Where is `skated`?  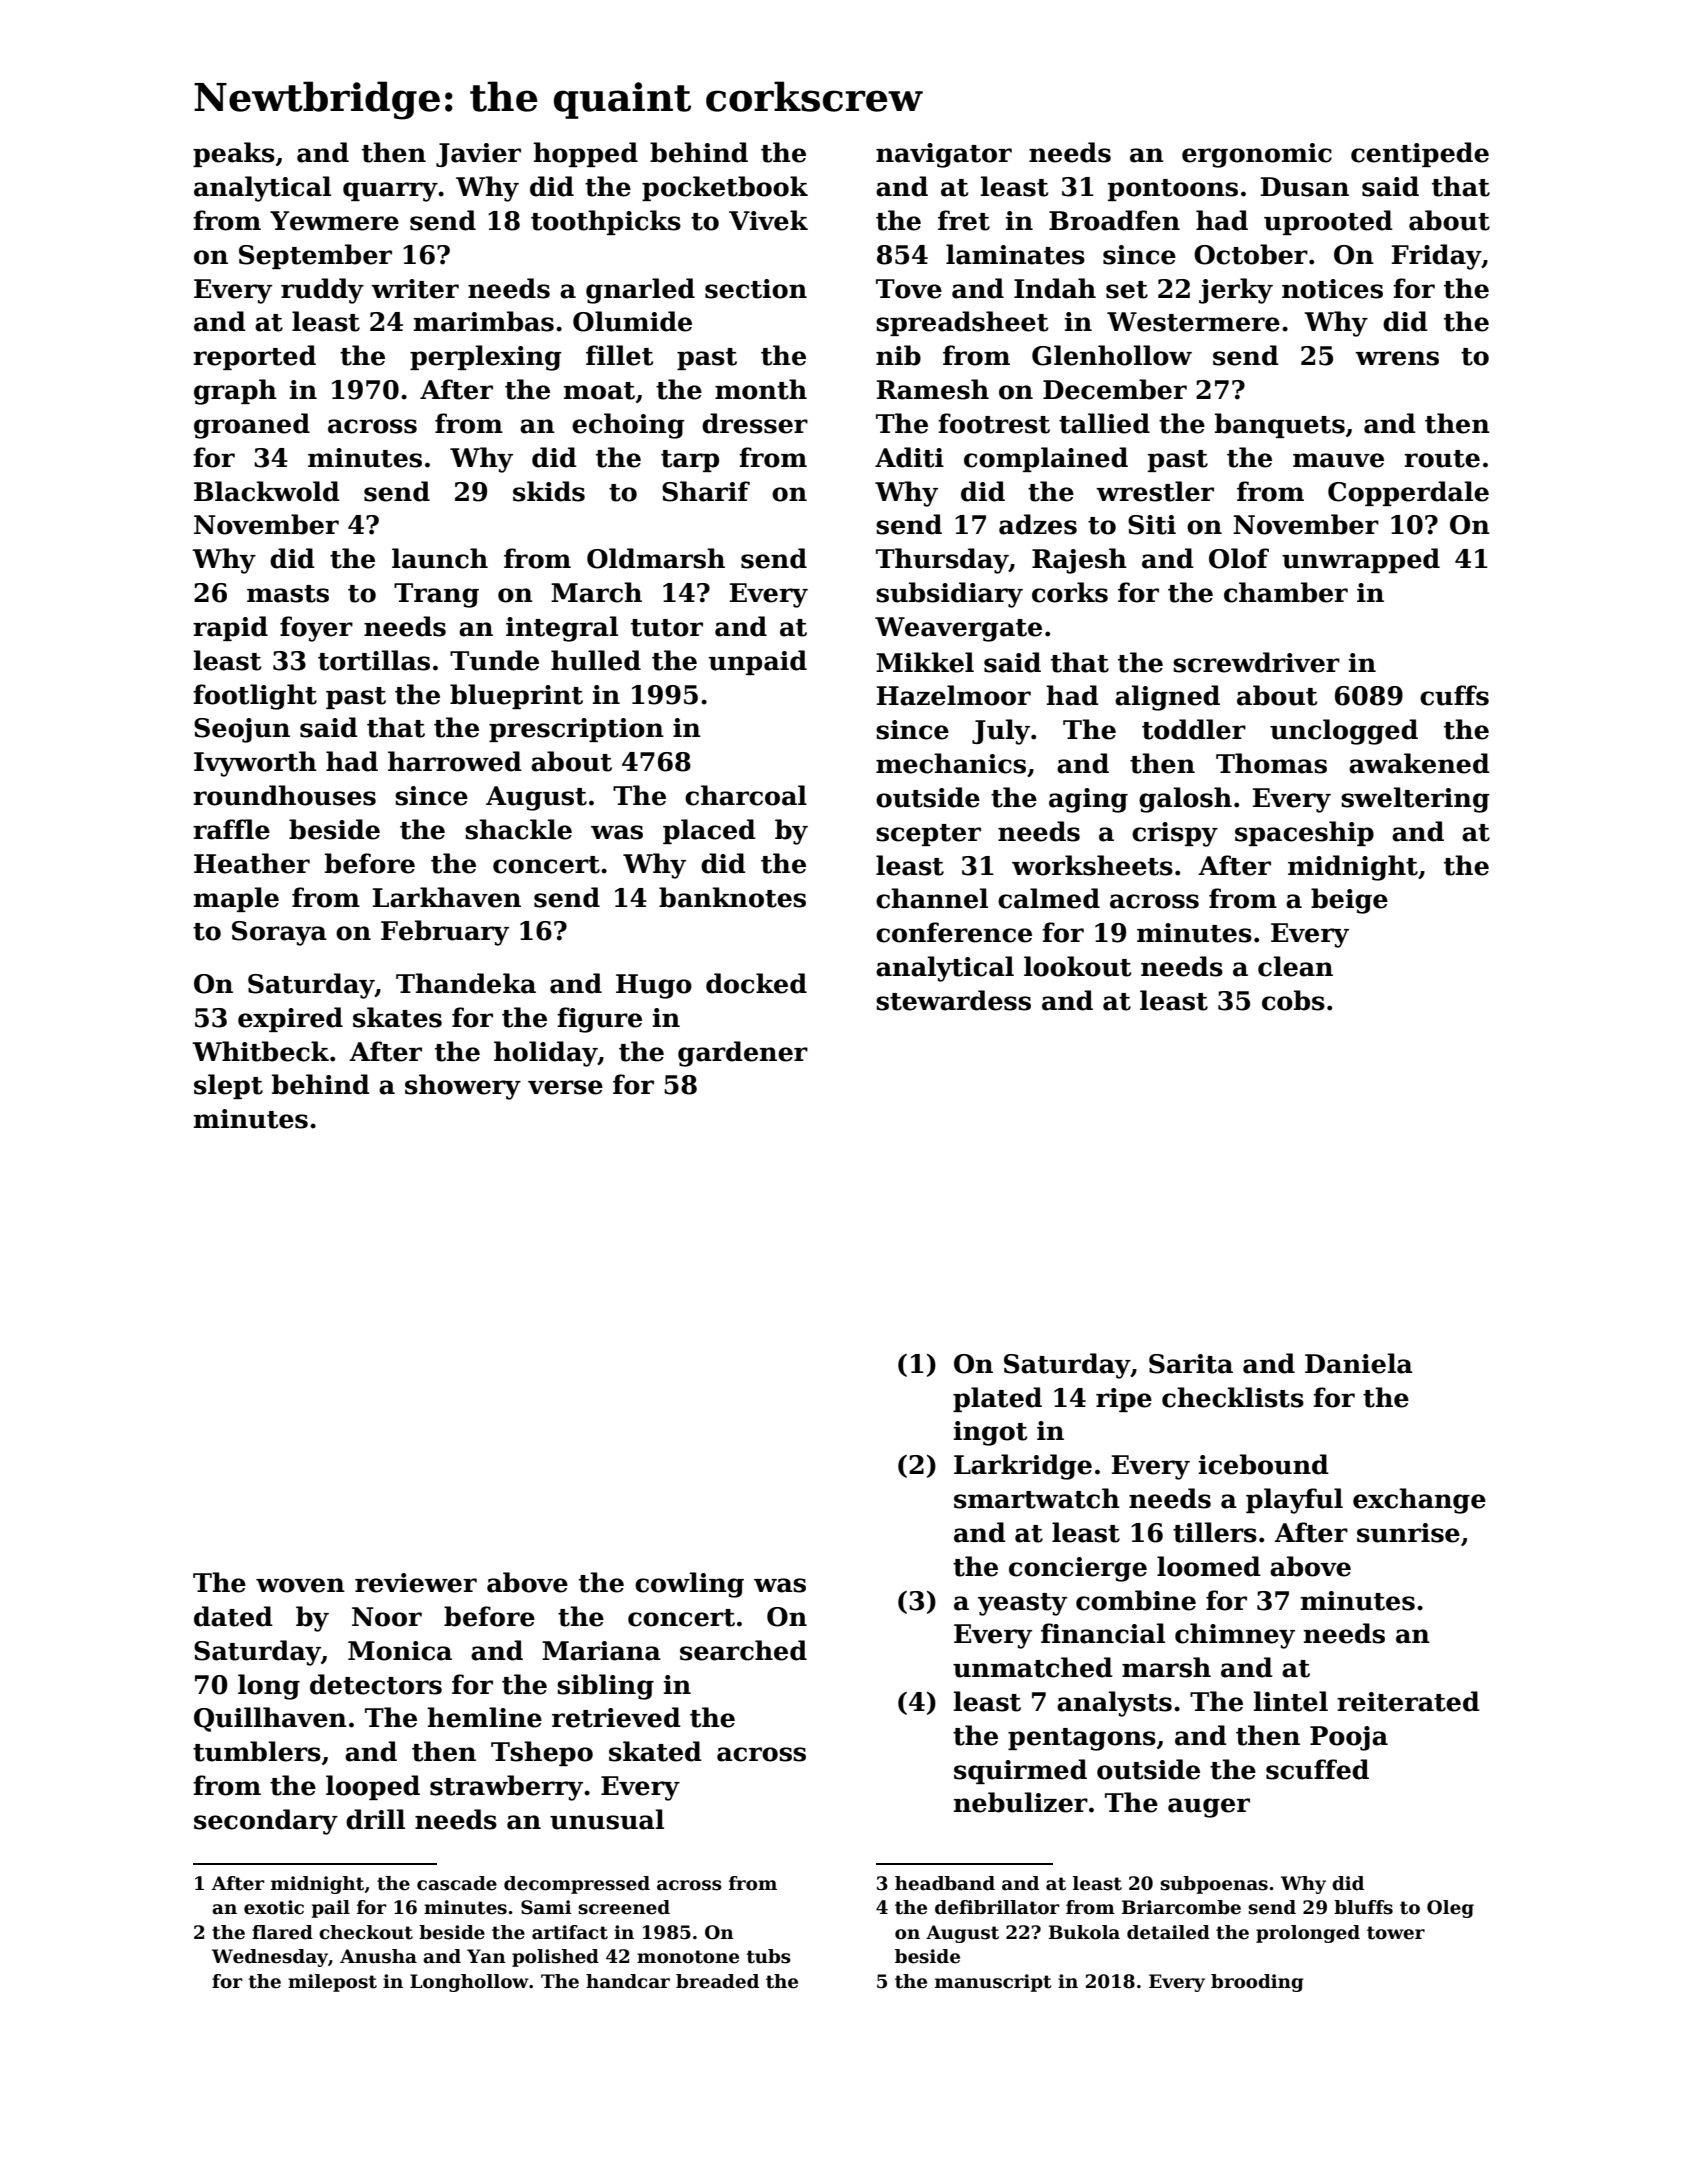
skated is located at coordinates (655, 1751).
